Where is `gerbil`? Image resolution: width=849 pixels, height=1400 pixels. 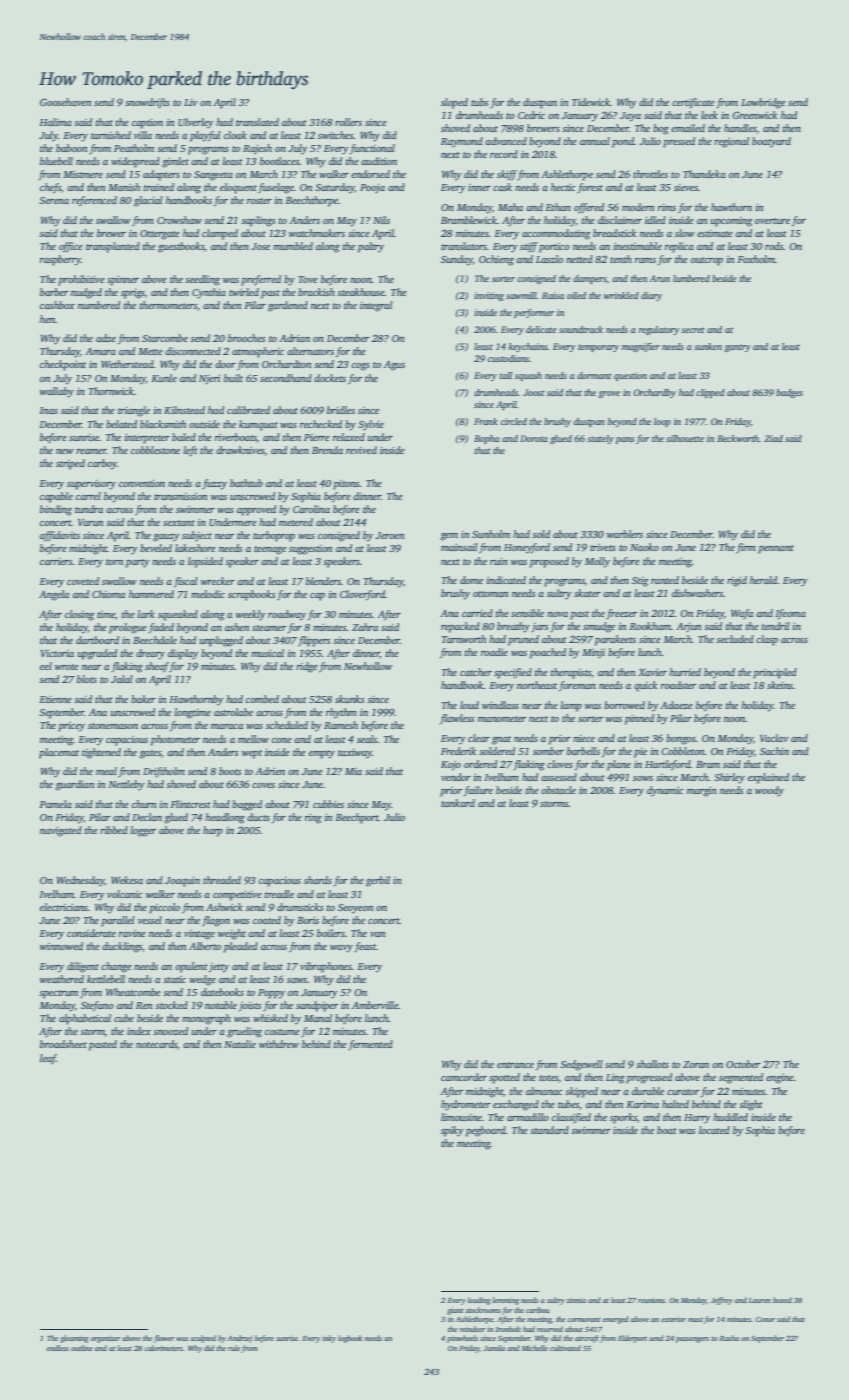
gerbil is located at coordinates (378, 881).
